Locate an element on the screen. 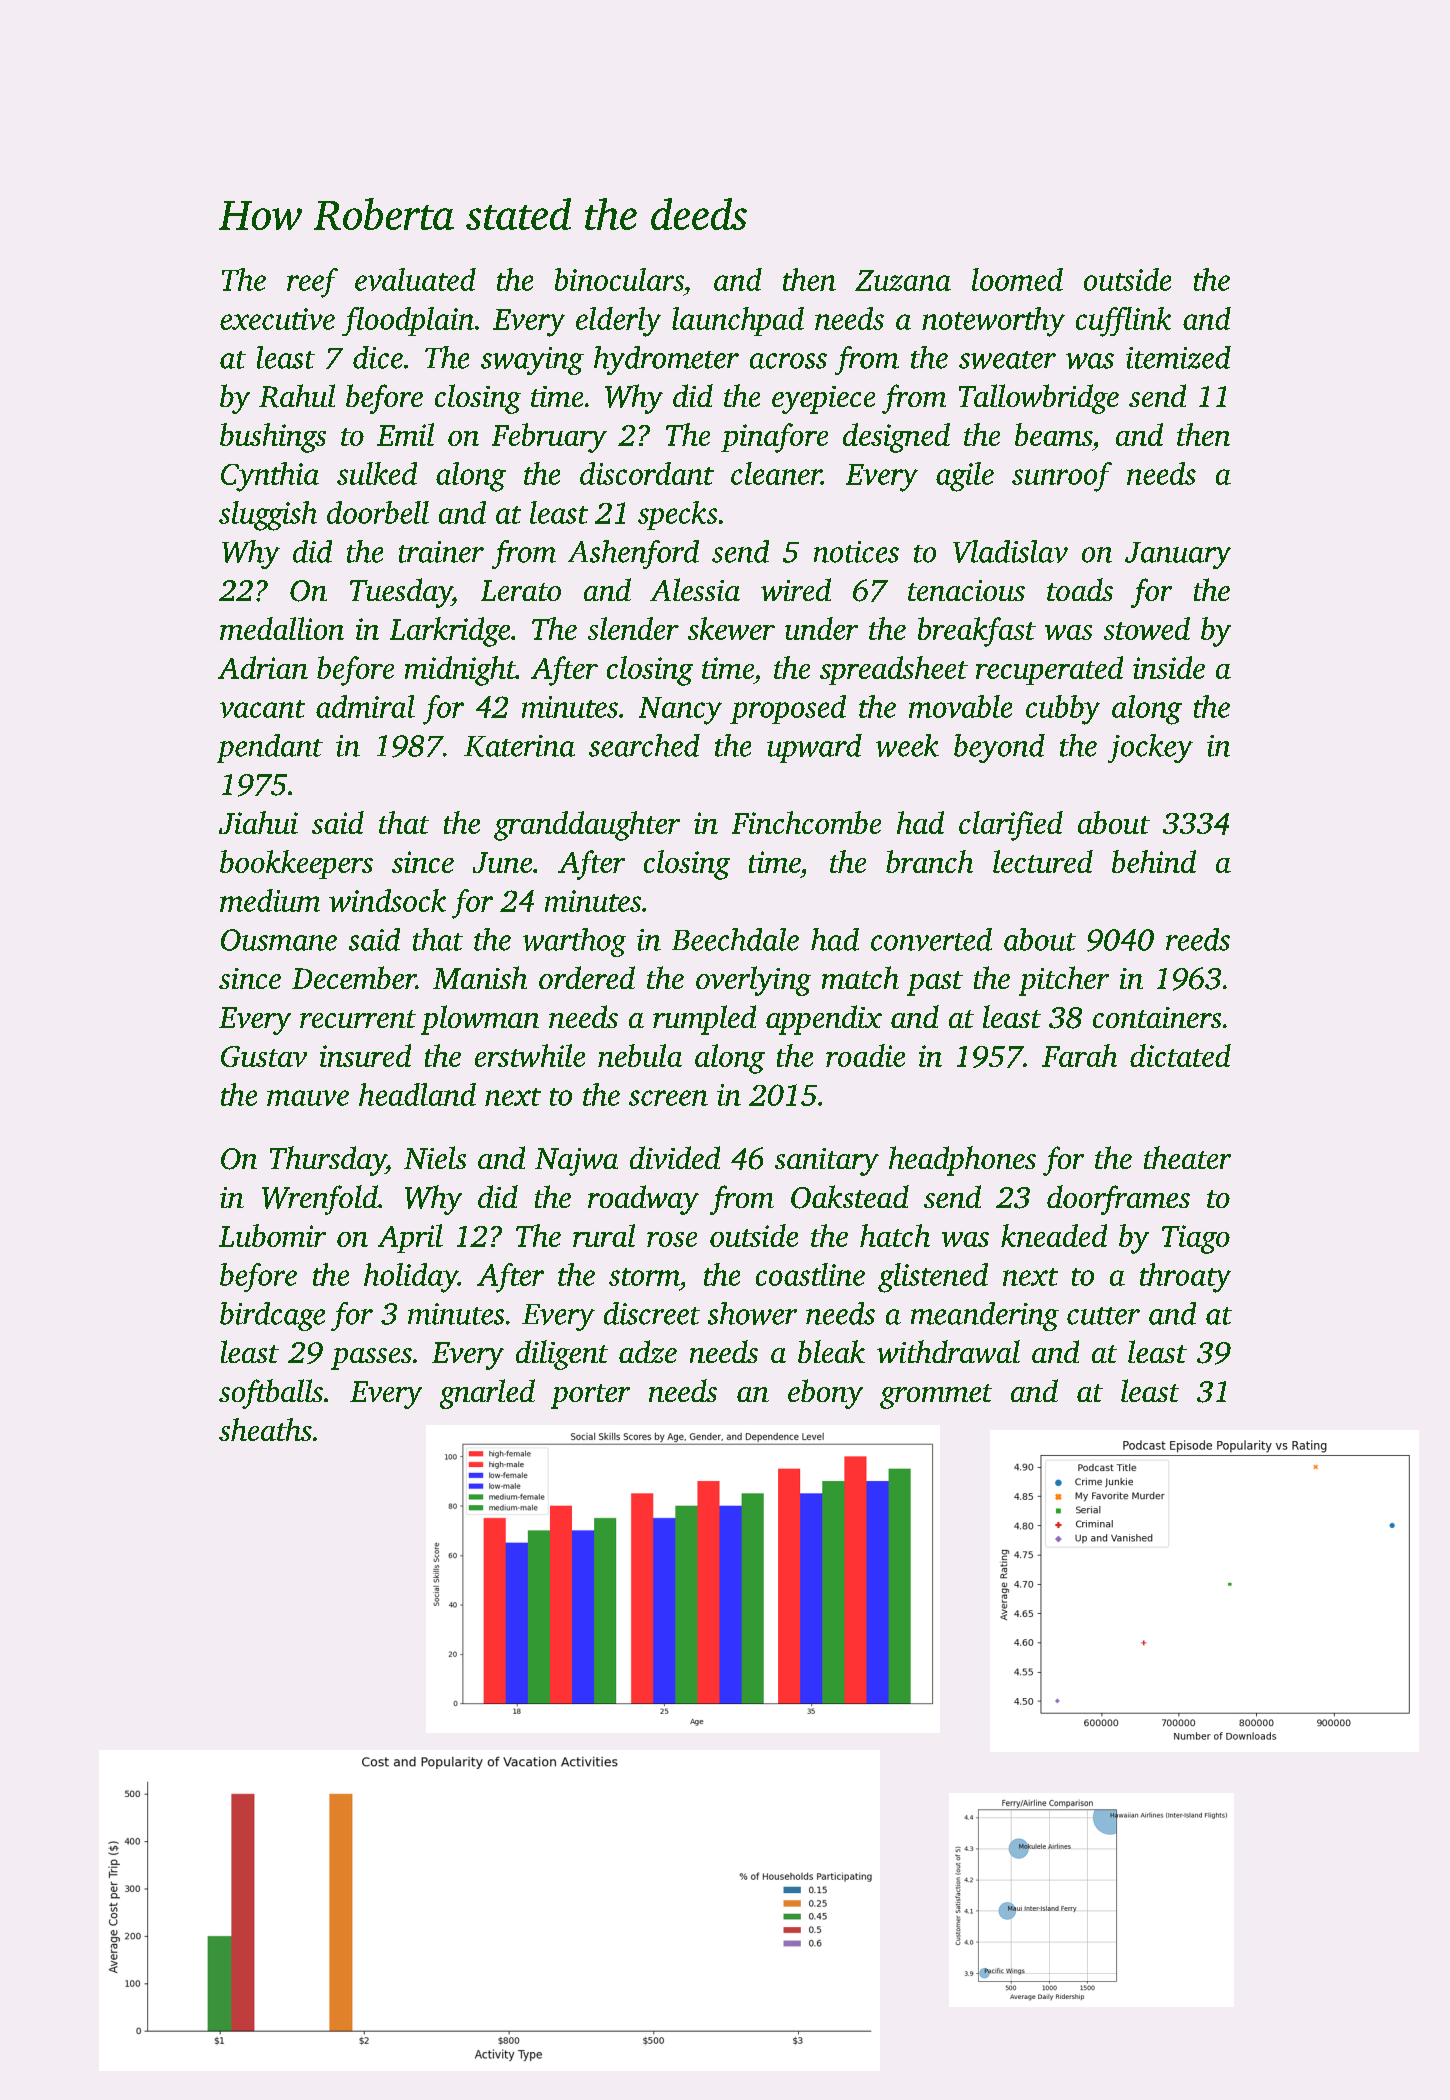 The width and height of the screenshot is (1450, 2100). tenacious is located at coordinates (966, 590).
